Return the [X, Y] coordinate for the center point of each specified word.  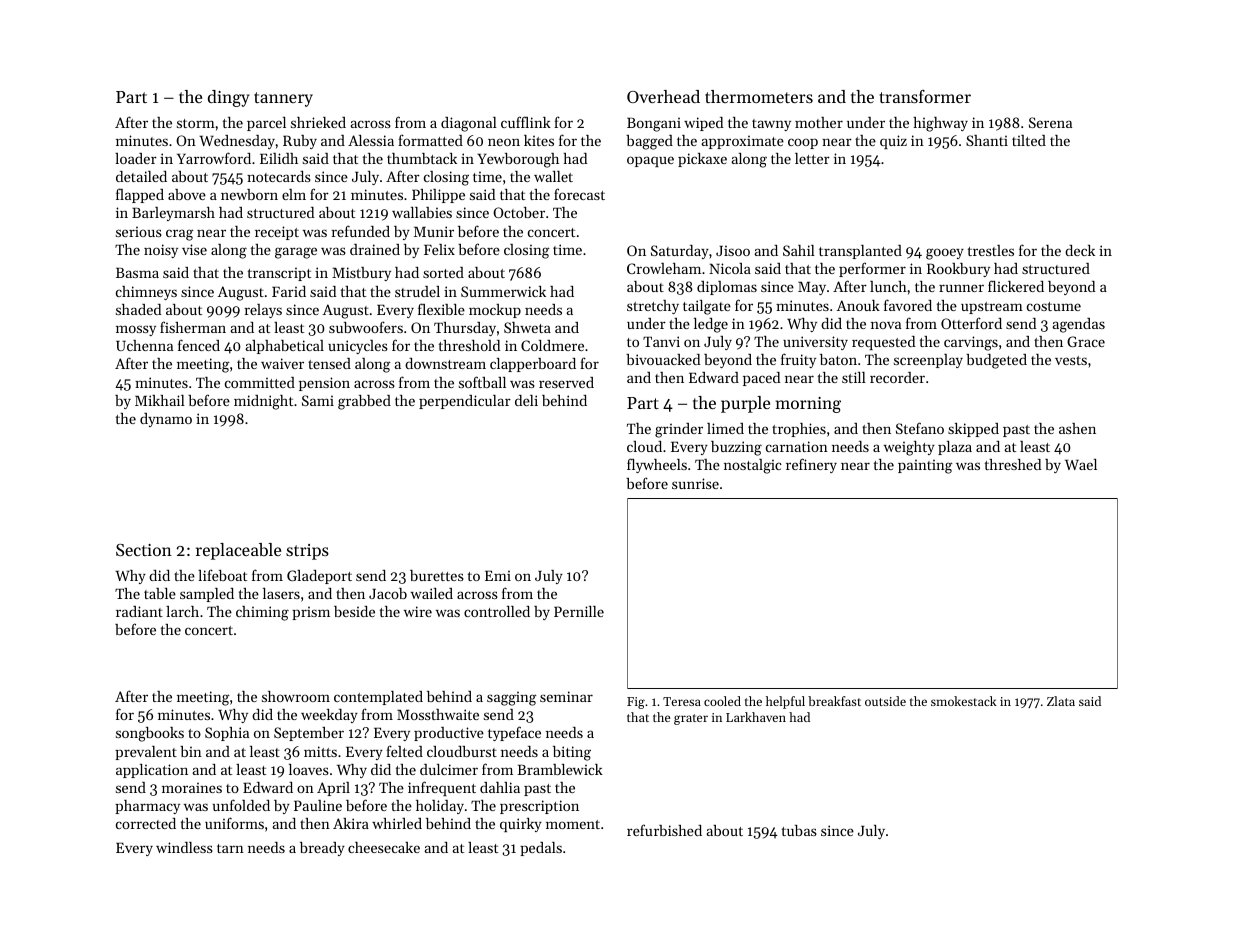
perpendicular [465, 402]
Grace [1086, 341]
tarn [230, 848]
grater [691, 719]
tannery [283, 99]
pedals [541, 849]
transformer [925, 96]
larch [182, 611]
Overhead [663, 96]
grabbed [364, 402]
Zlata [1061, 701]
